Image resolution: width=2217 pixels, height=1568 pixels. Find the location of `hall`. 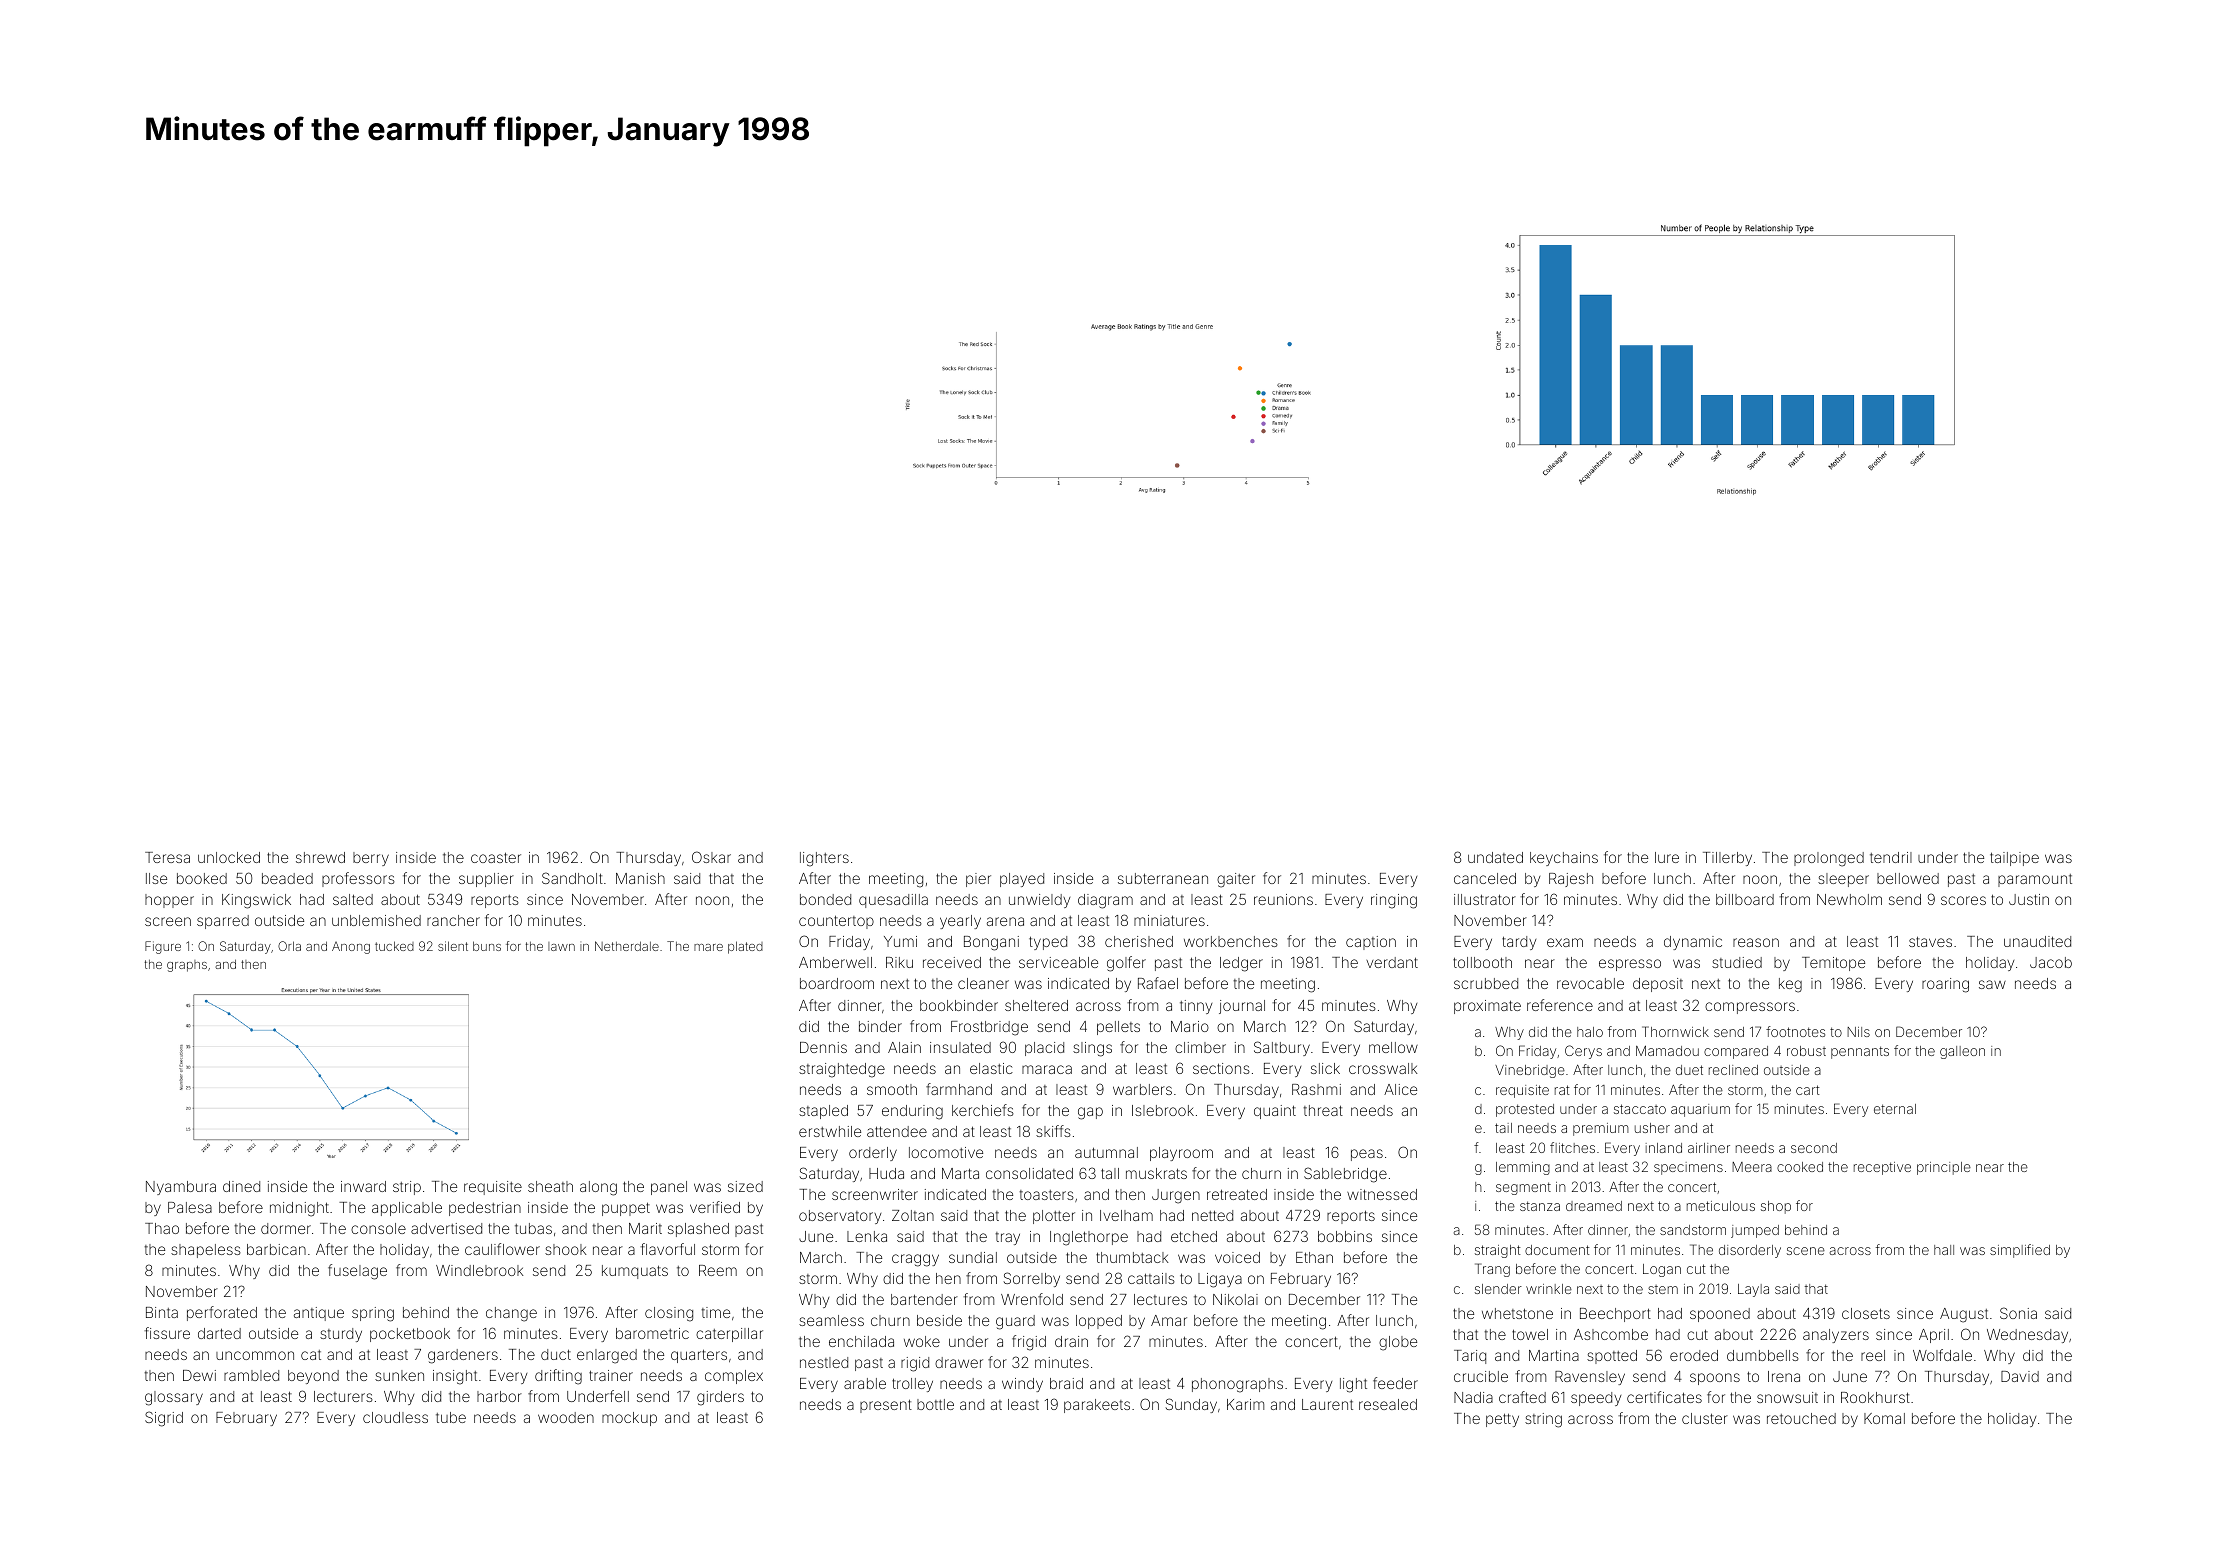

hall is located at coordinates (1944, 1250).
